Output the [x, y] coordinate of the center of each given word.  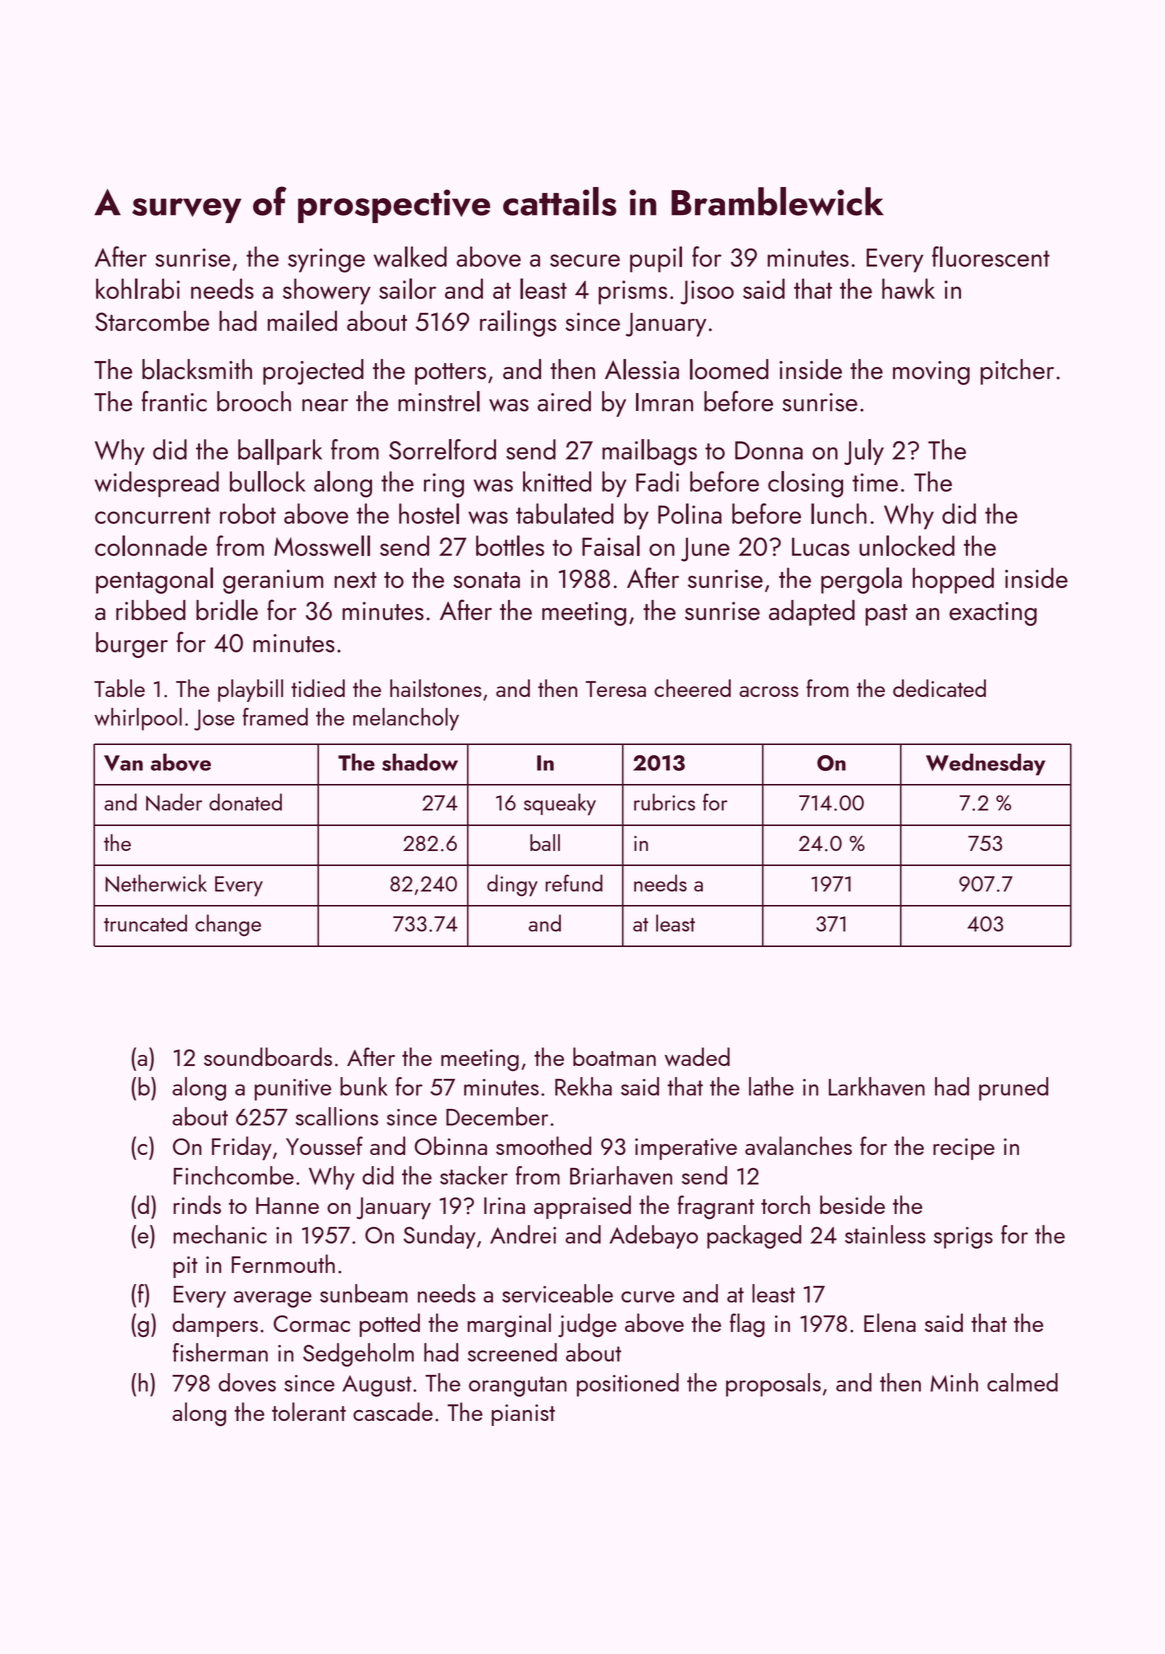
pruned [1013, 1089]
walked [410, 256]
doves [247, 1382]
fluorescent [991, 256]
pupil [656, 259]
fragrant [715, 1207]
